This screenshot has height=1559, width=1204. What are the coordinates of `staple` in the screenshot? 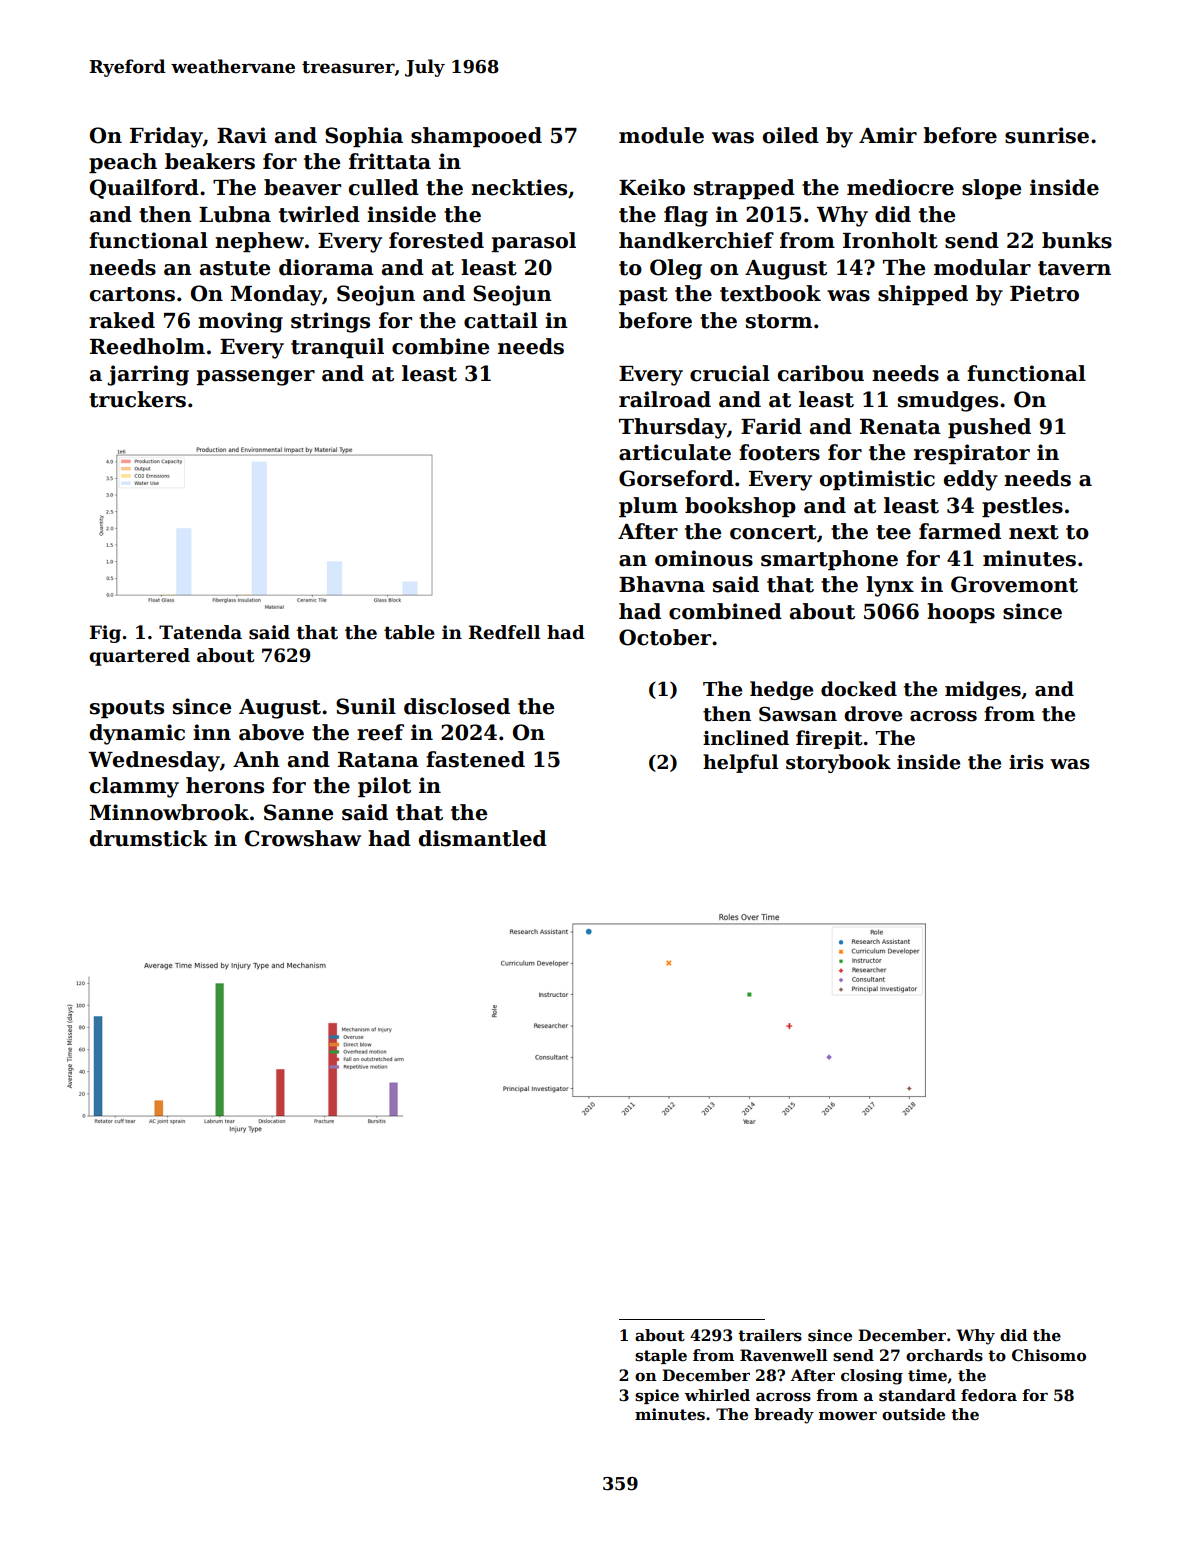 It's located at (661, 1356).
